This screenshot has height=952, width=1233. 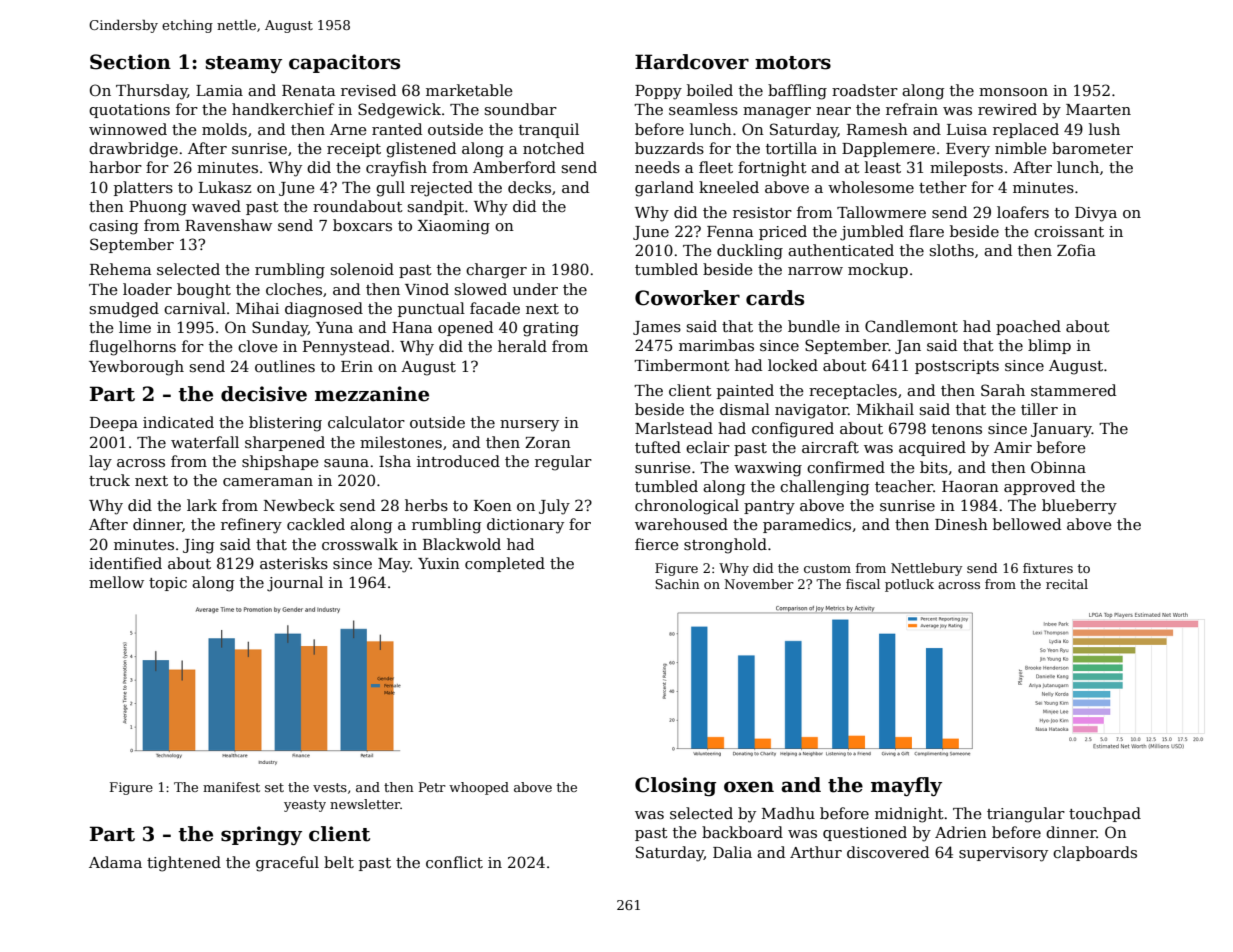 I want to click on manifest, so click(x=231, y=787).
